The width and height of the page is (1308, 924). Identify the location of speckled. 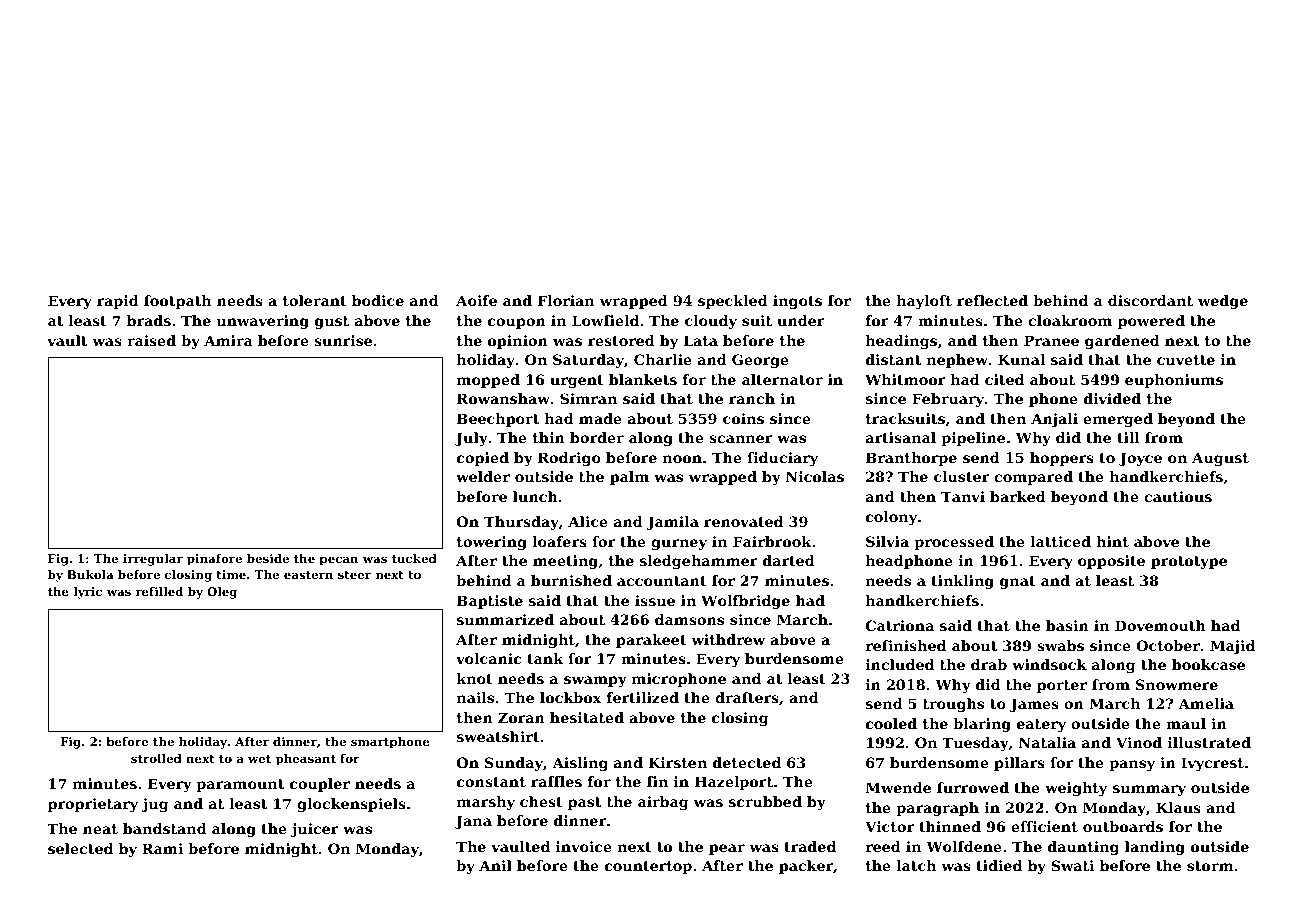
(733, 302).
